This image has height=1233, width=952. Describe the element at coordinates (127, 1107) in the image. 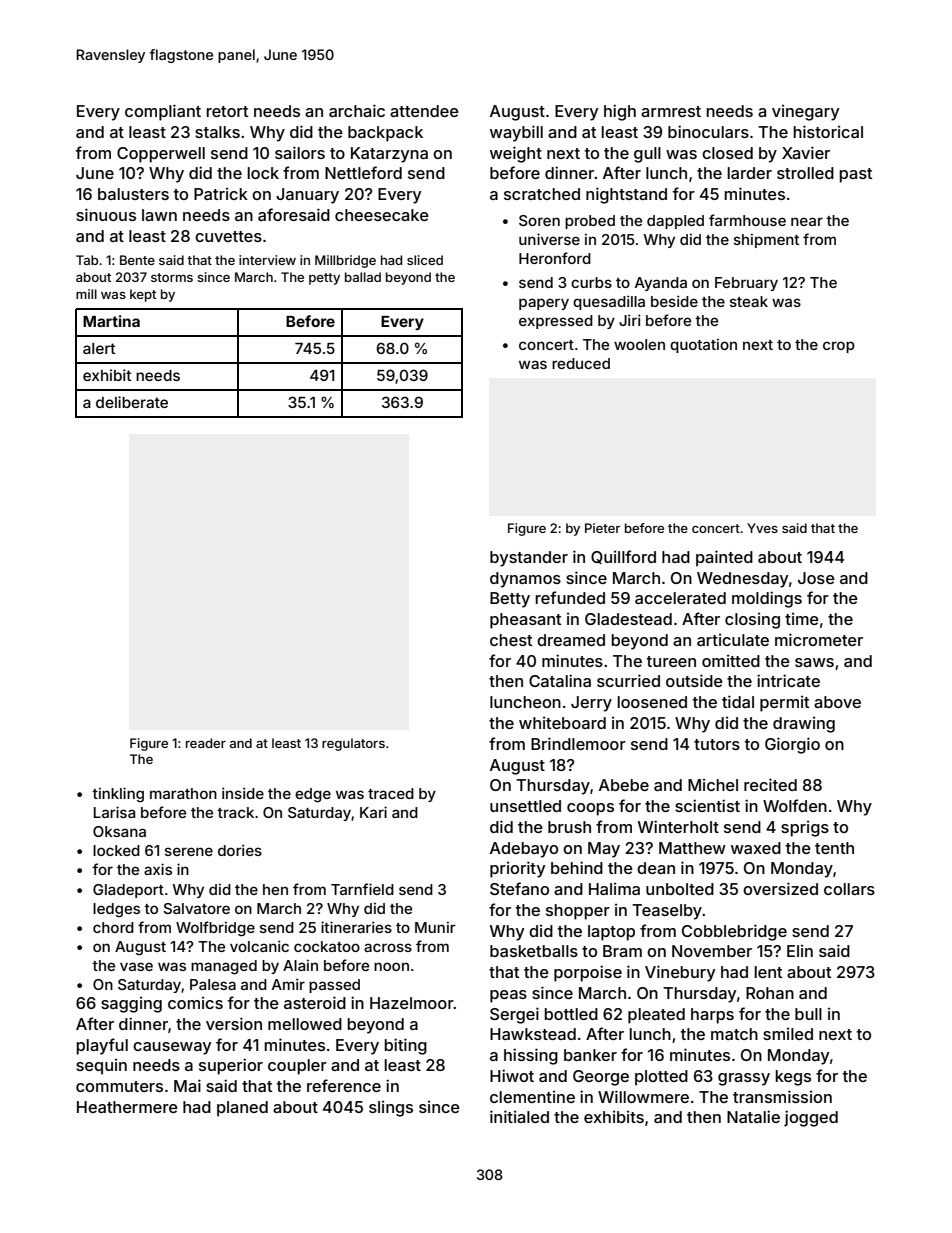

I see `Heathermere` at that location.
